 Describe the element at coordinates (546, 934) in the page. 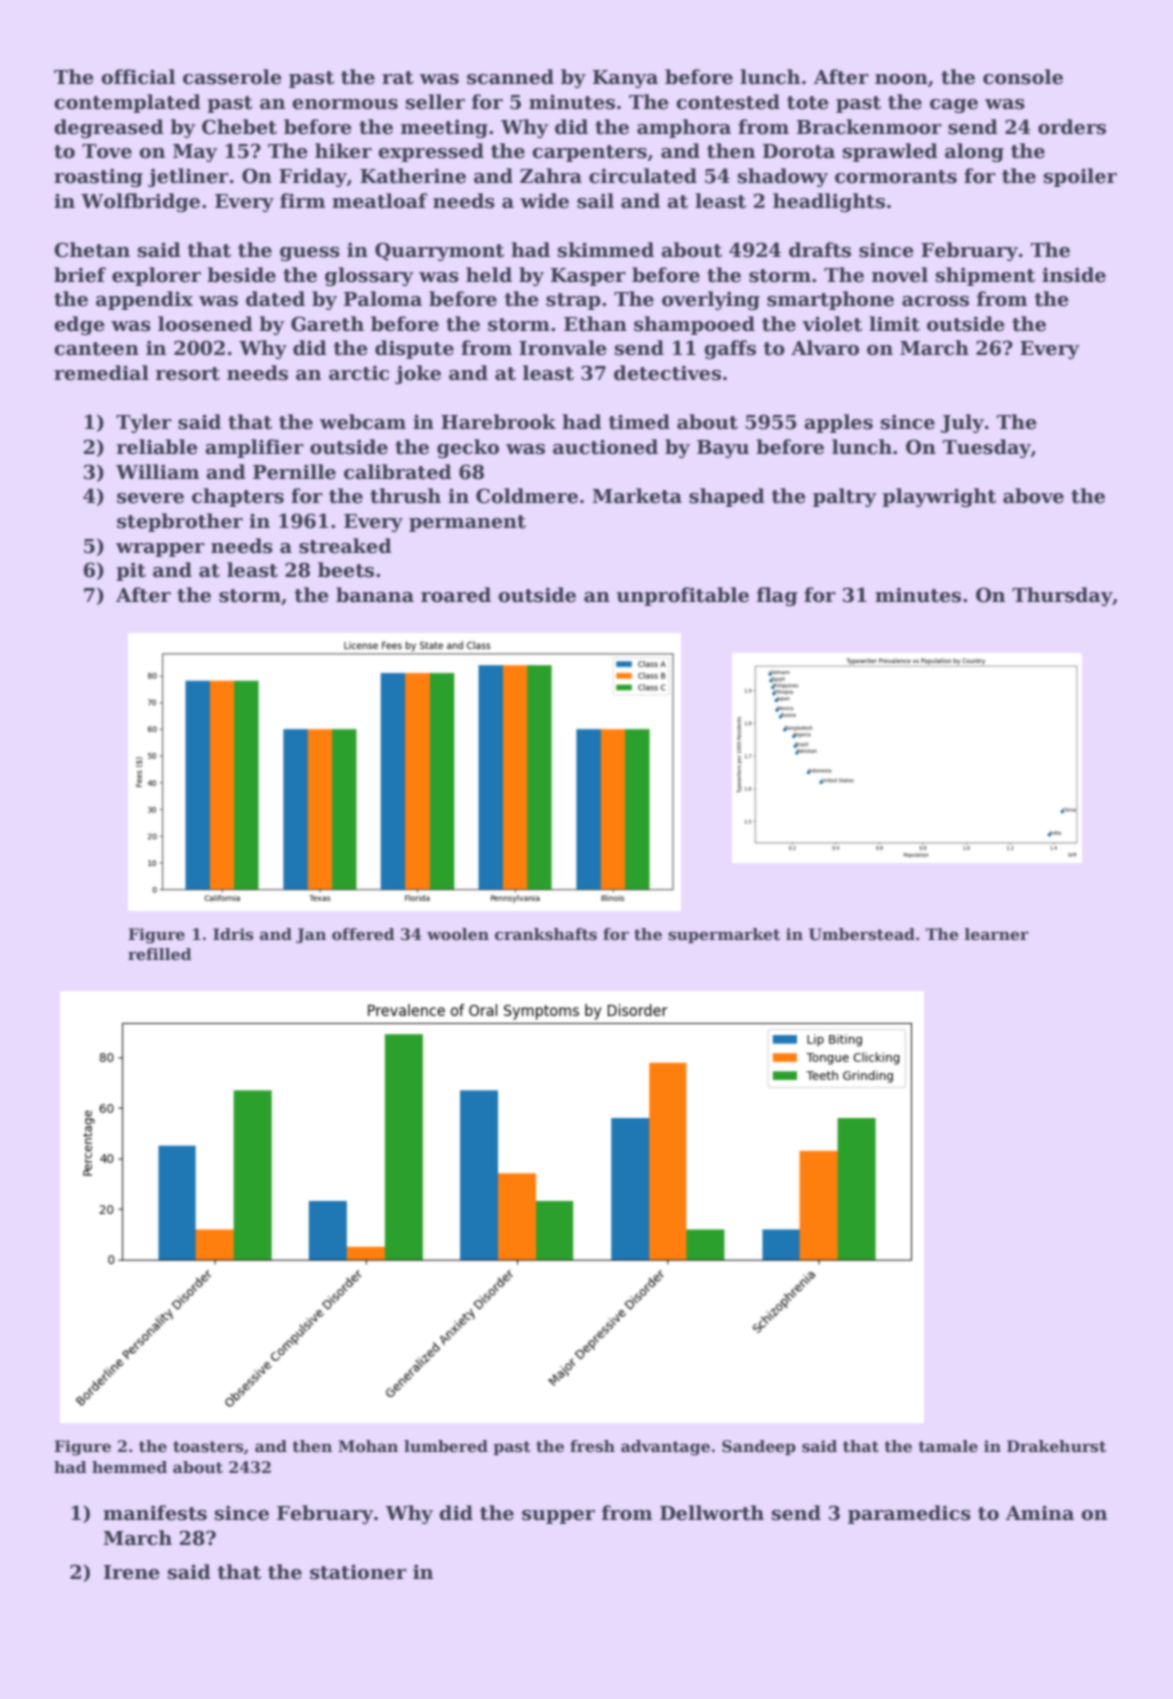

I see `crankshafts` at that location.
